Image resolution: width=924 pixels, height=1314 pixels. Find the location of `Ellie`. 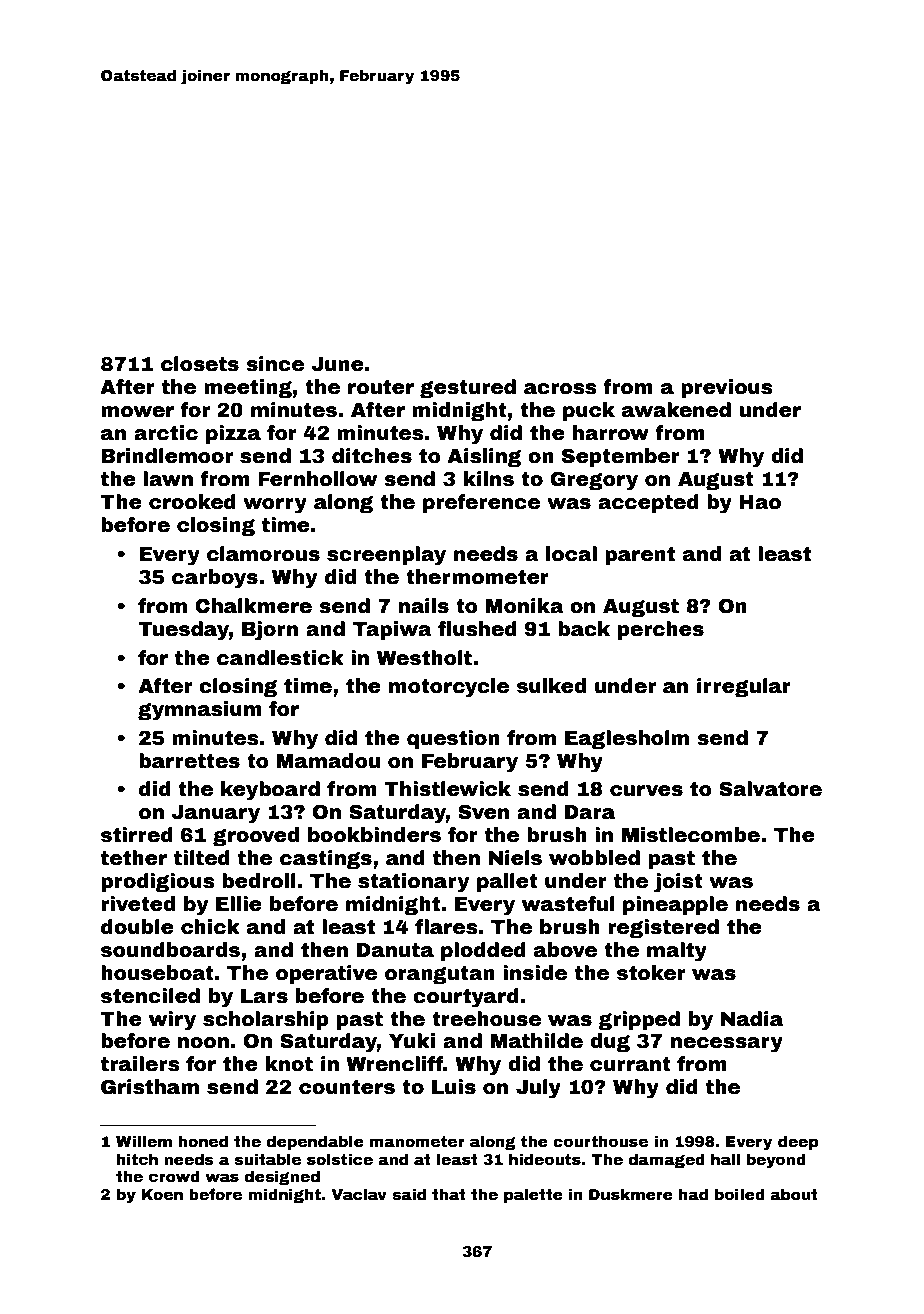

Ellie is located at coordinates (239, 904).
